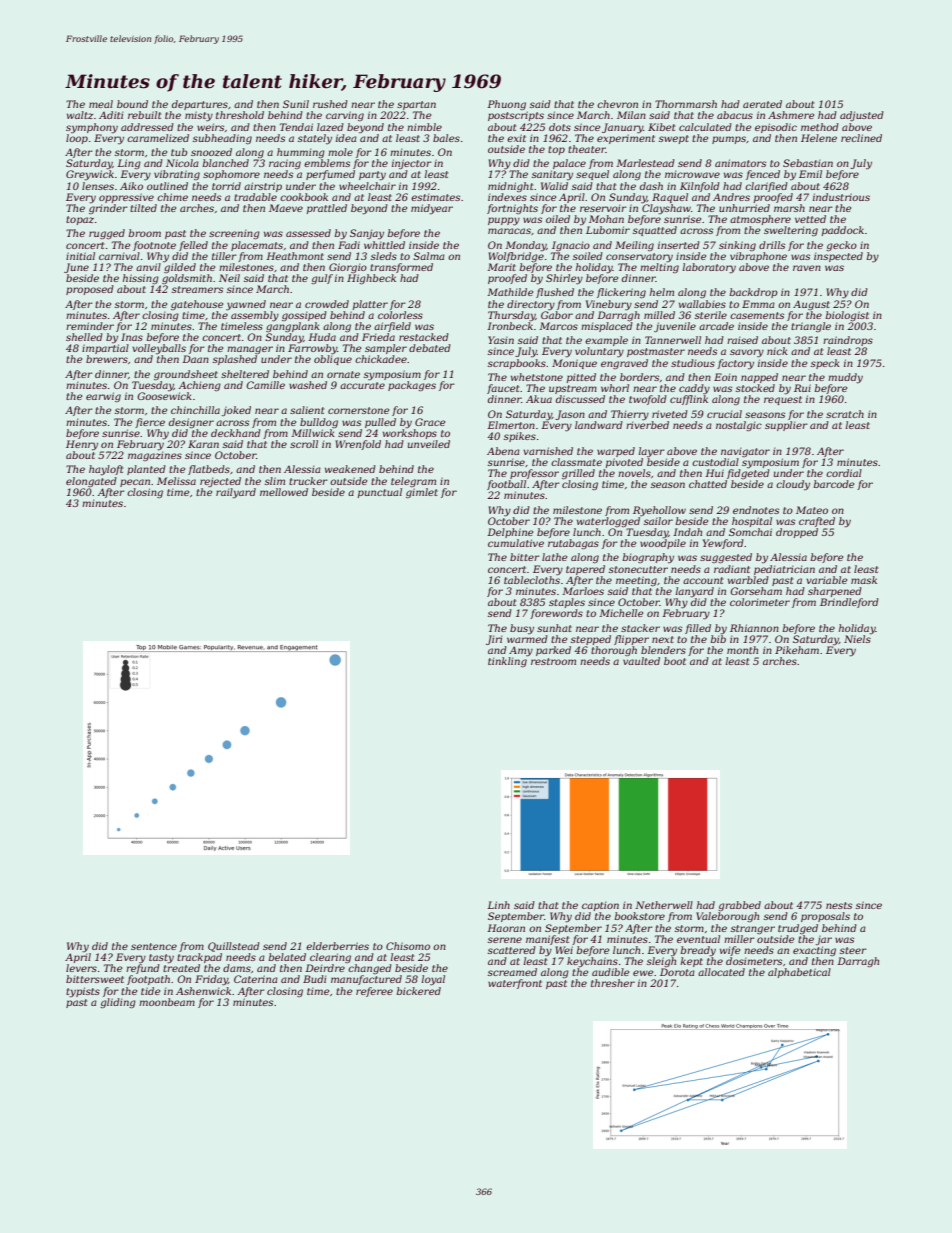  What do you see at coordinates (553, 661) in the screenshot?
I see `restroom` at bounding box center [553, 661].
